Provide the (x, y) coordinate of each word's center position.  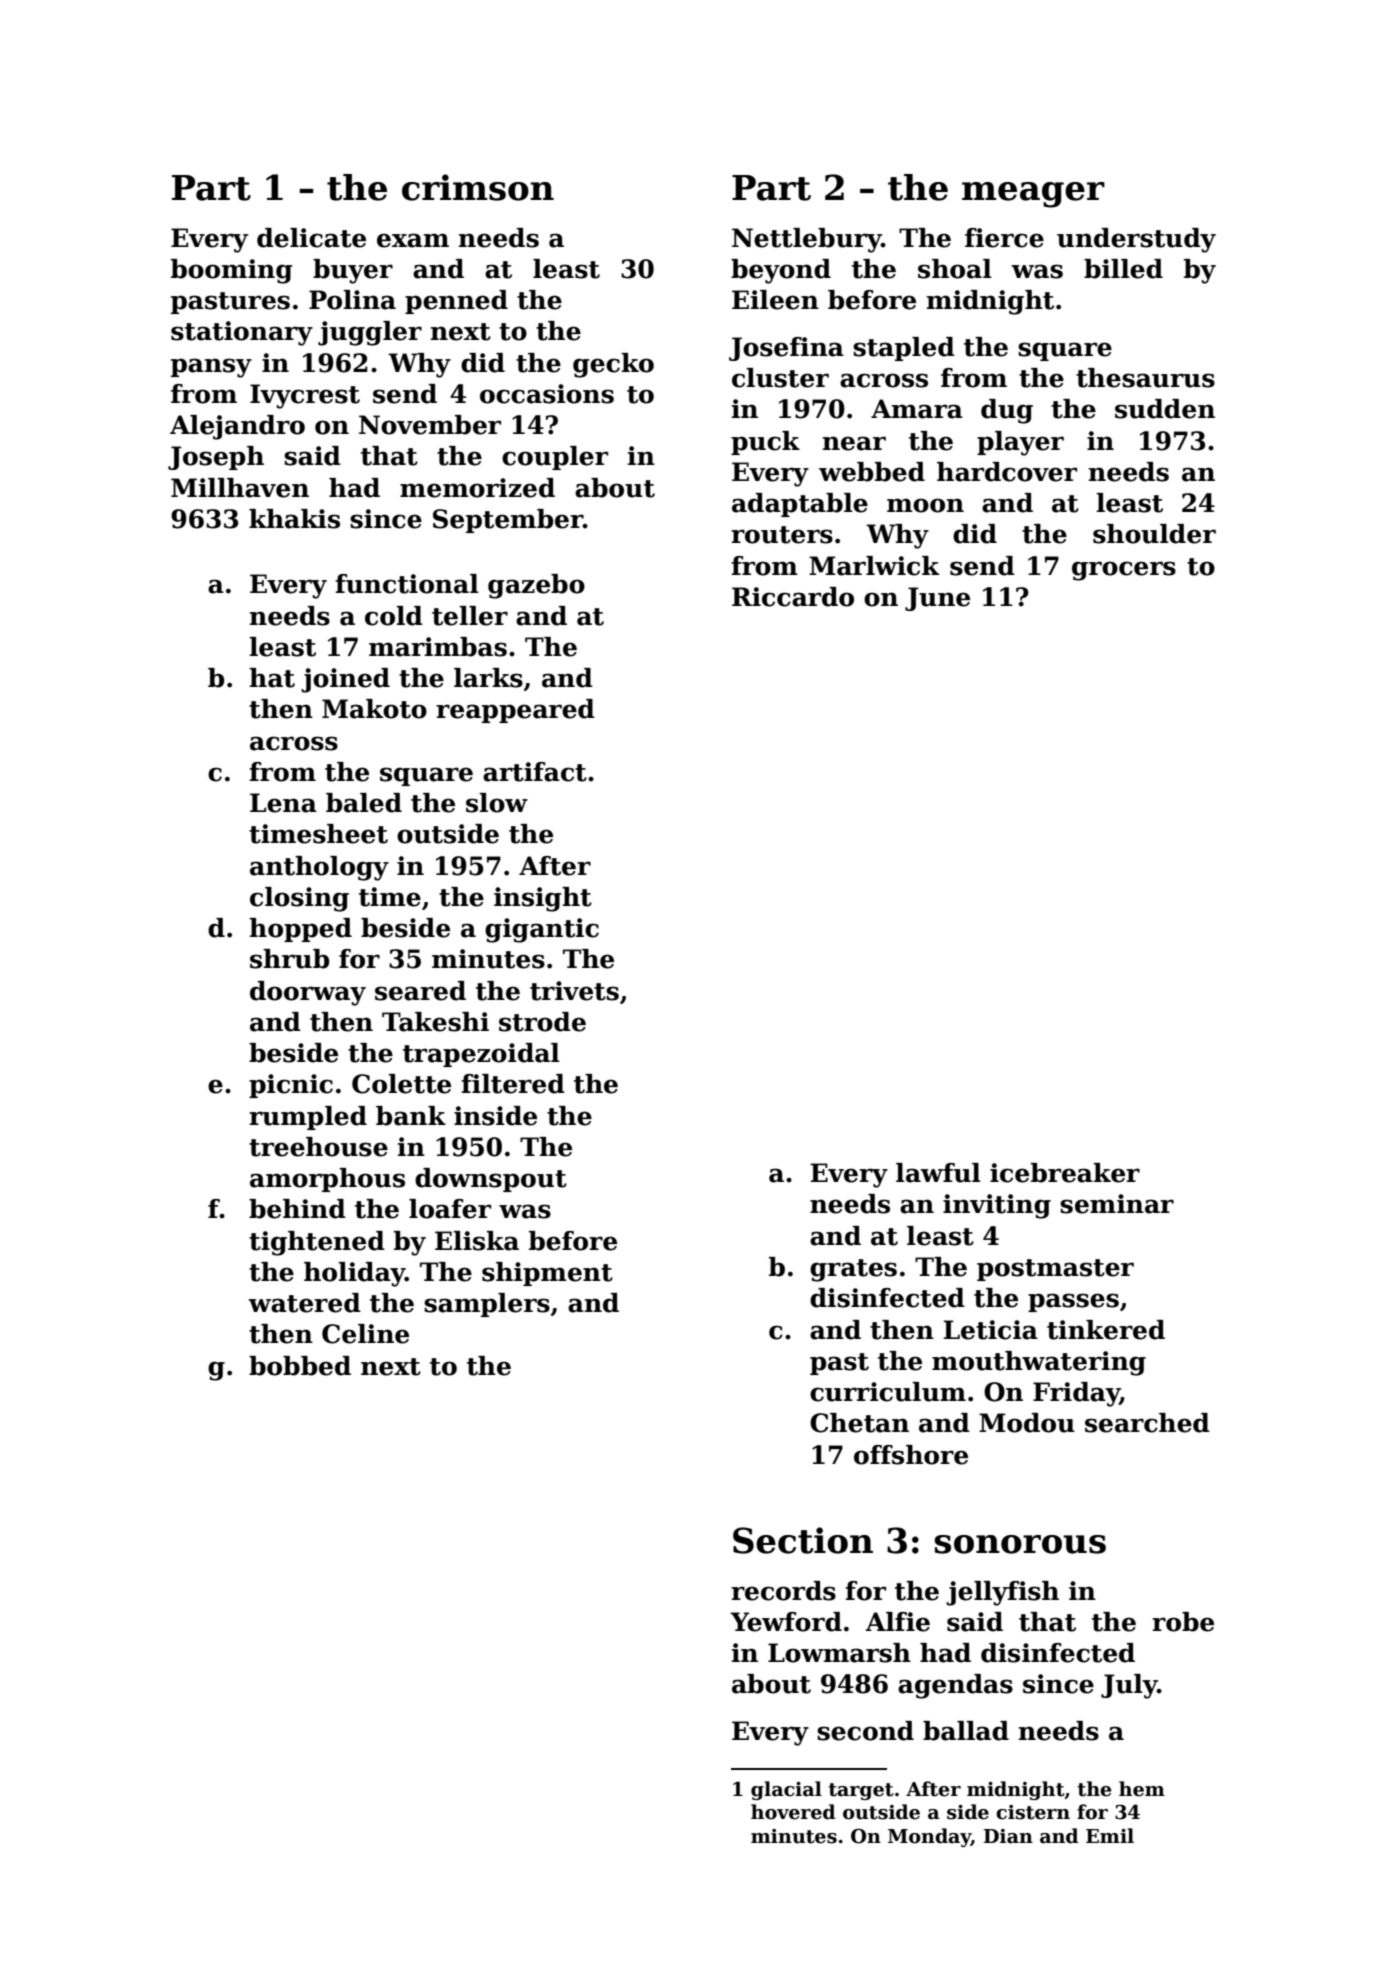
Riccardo (793, 597)
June (937, 599)
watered (304, 1303)
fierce (1004, 238)
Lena (283, 803)
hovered (793, 1812)
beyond (781, 271)
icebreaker (1065, 1173)
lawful (938, 1173)
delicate (311, 238)
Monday (929, 1837)
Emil (1110, 1835)
